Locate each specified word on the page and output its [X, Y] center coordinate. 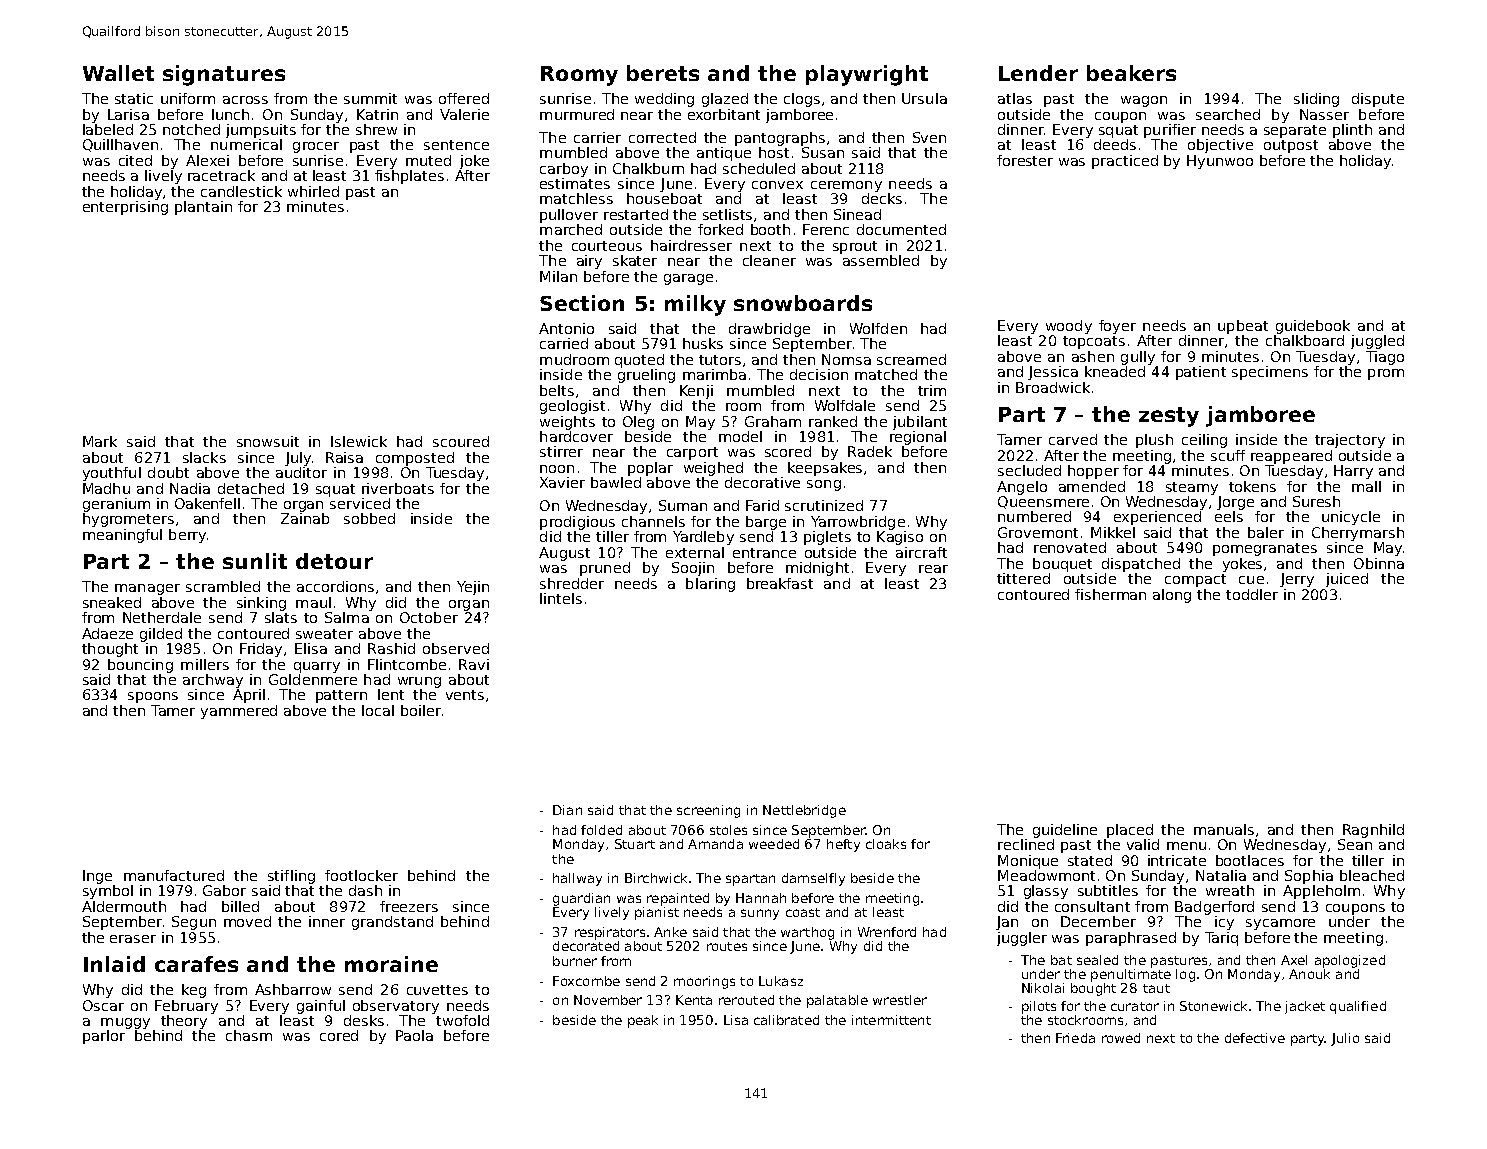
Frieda [1075, 1038]
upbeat [1243, 327]
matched [886, 374]
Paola [414, 1035]
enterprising [125, 208]
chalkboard [1305, 340]
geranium [116, 505]
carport [692, 453]
